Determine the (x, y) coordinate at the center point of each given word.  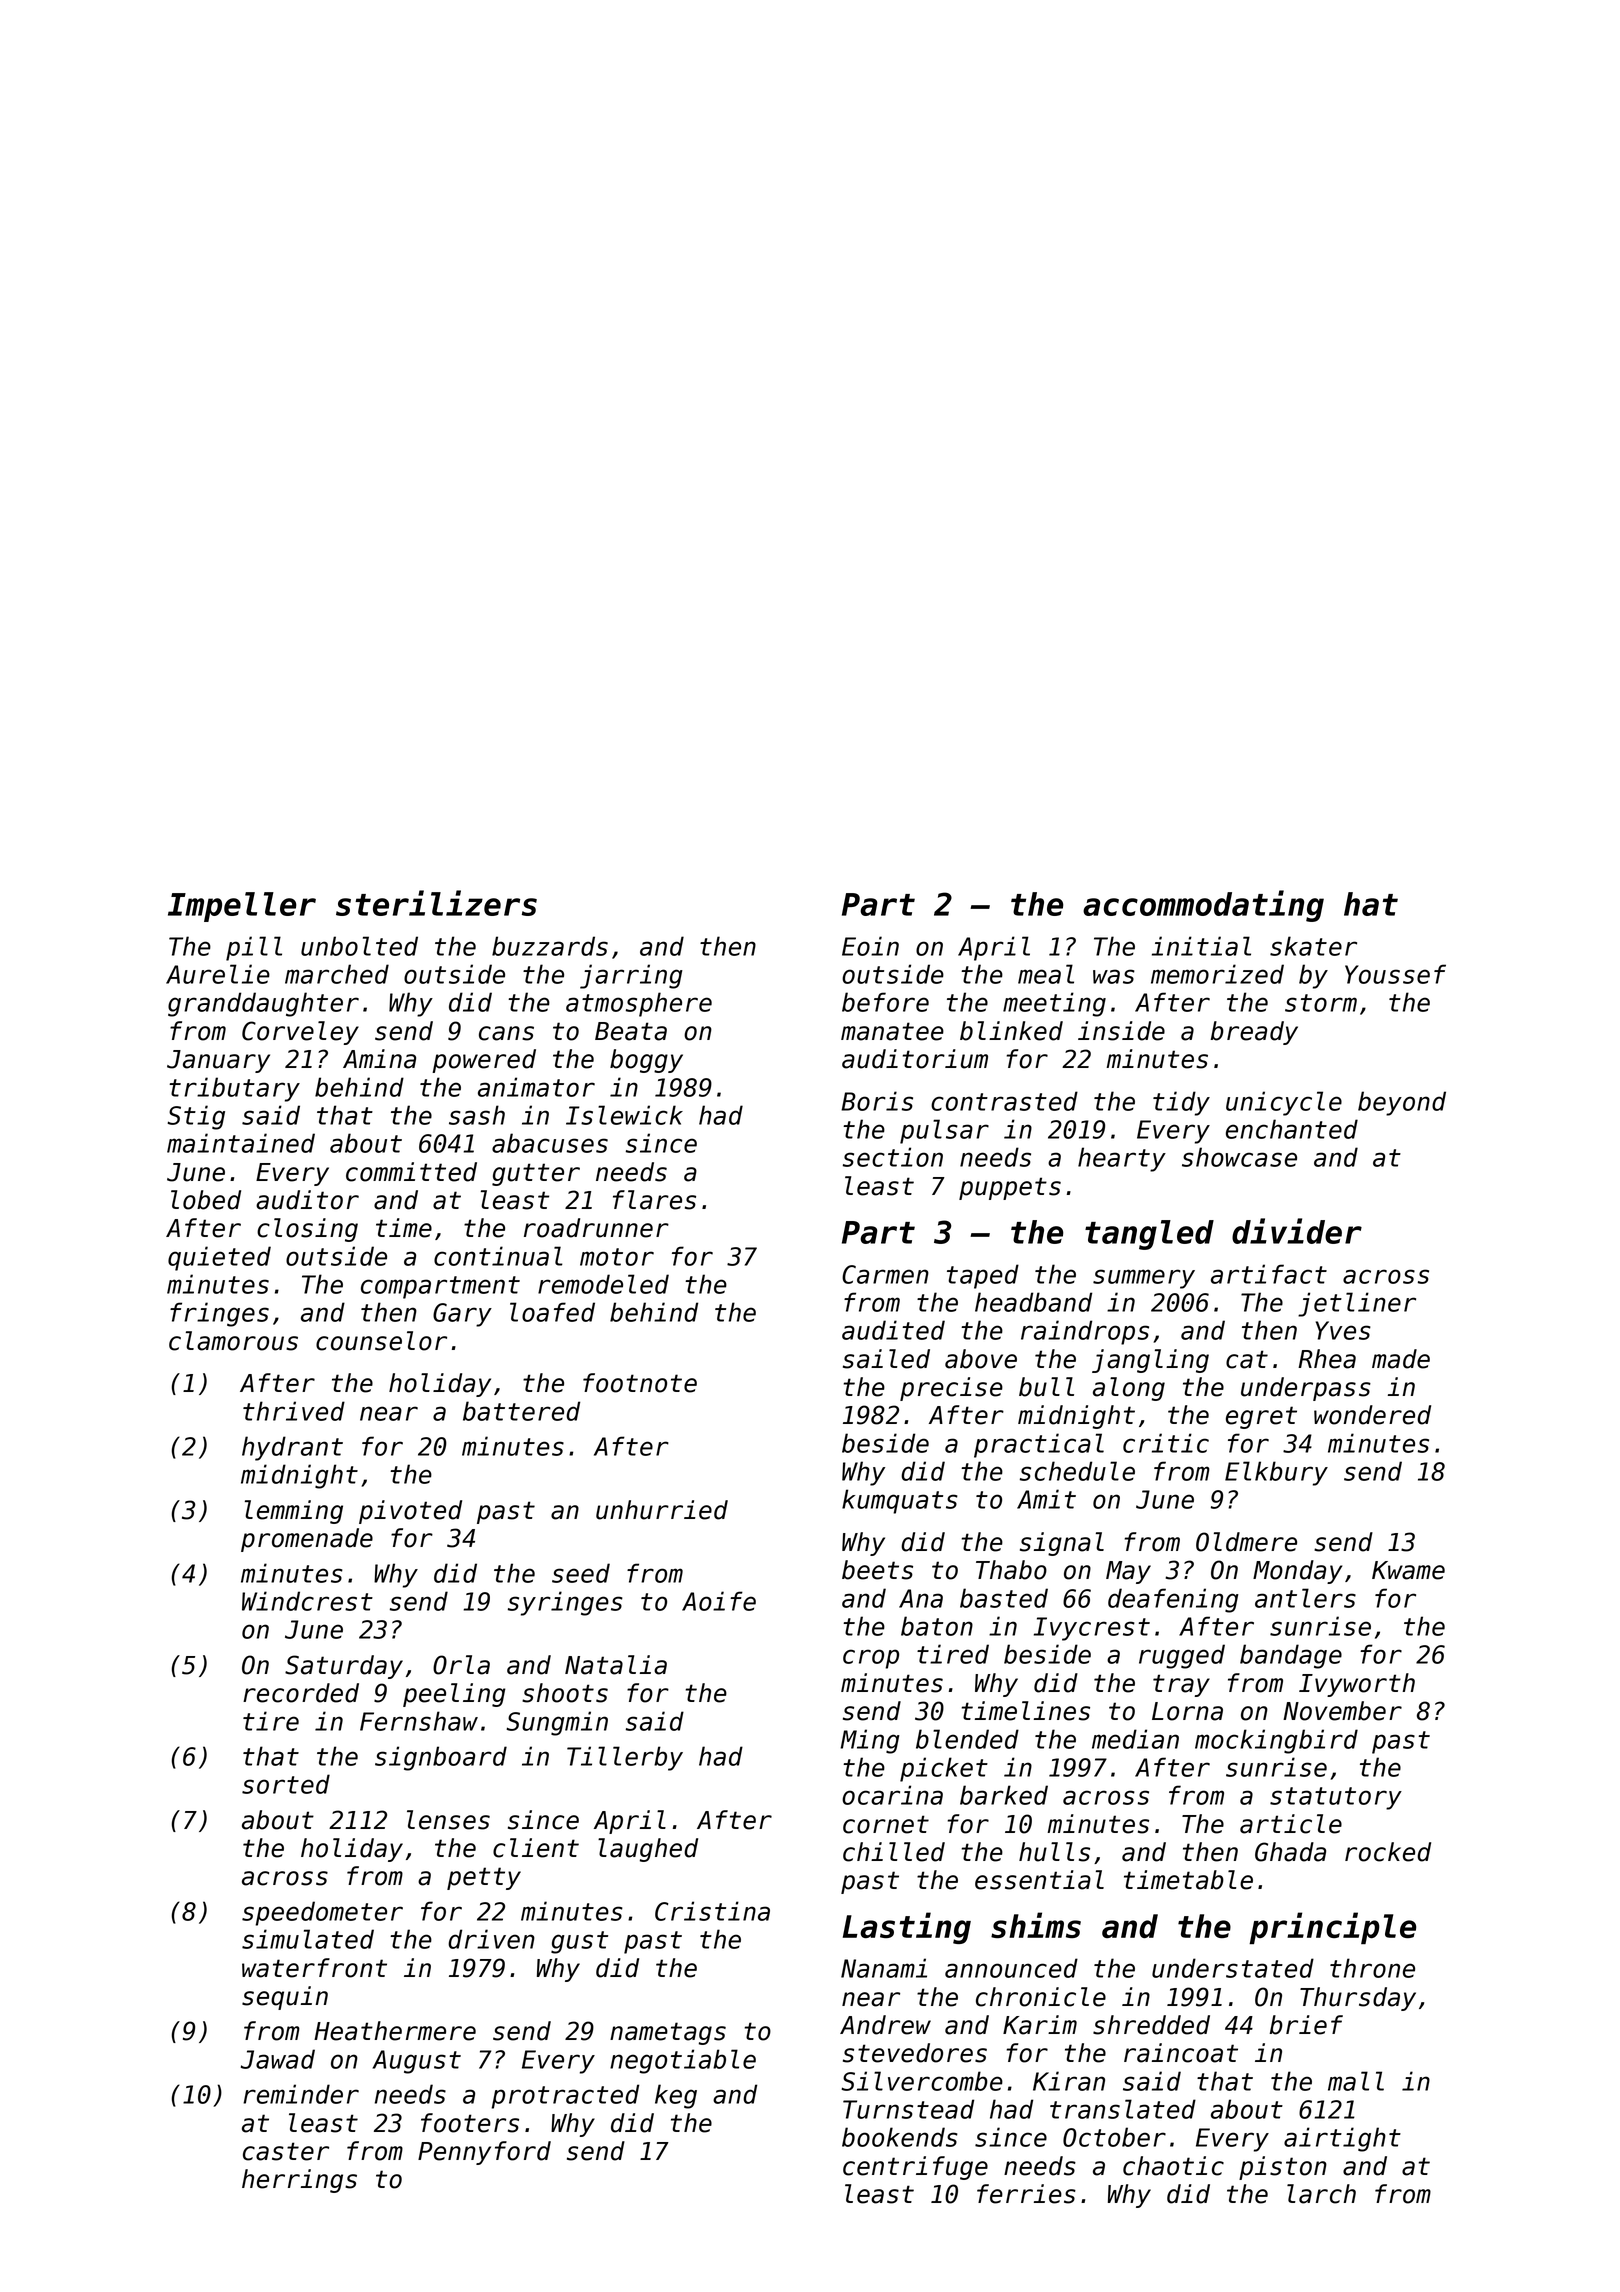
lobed (206, 1200)
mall (1356, 2081)
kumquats (900, 1501)
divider (1297, 1231)
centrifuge (915, 2168)
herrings (299, 2181)
